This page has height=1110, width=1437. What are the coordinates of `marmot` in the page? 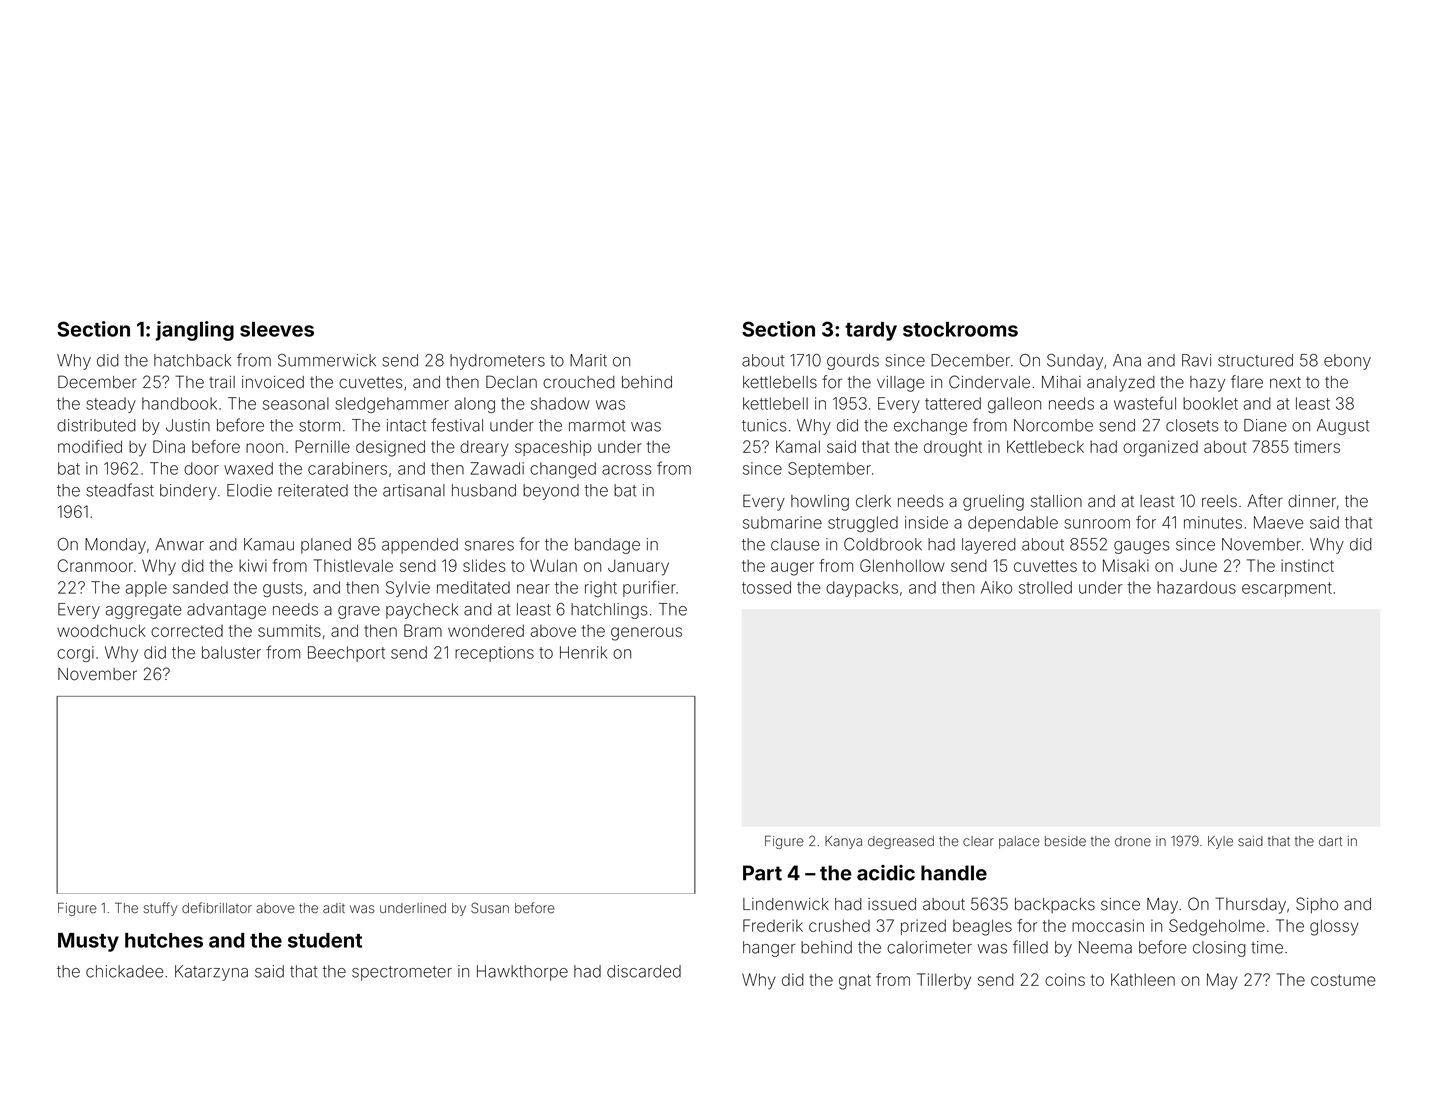 It's located at (597, 426).
